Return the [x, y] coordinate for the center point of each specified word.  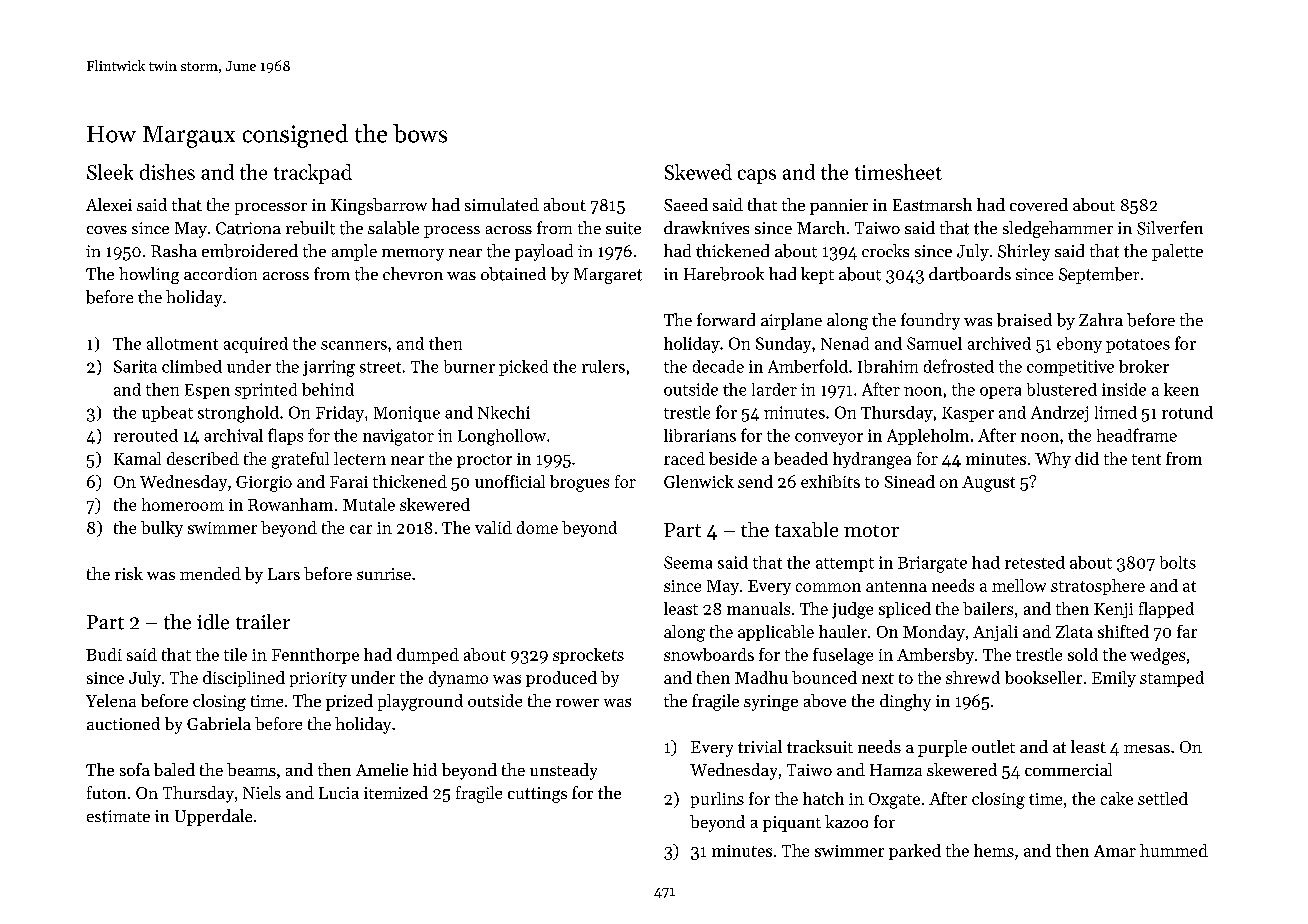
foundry [930, 321]
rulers [603, 366]
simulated [502, 204]
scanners [354, 345]
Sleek [110, 172]
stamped [1172, 679]
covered [1039, 204]
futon [106, 792]
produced [561, 679]
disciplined [244, 679]
